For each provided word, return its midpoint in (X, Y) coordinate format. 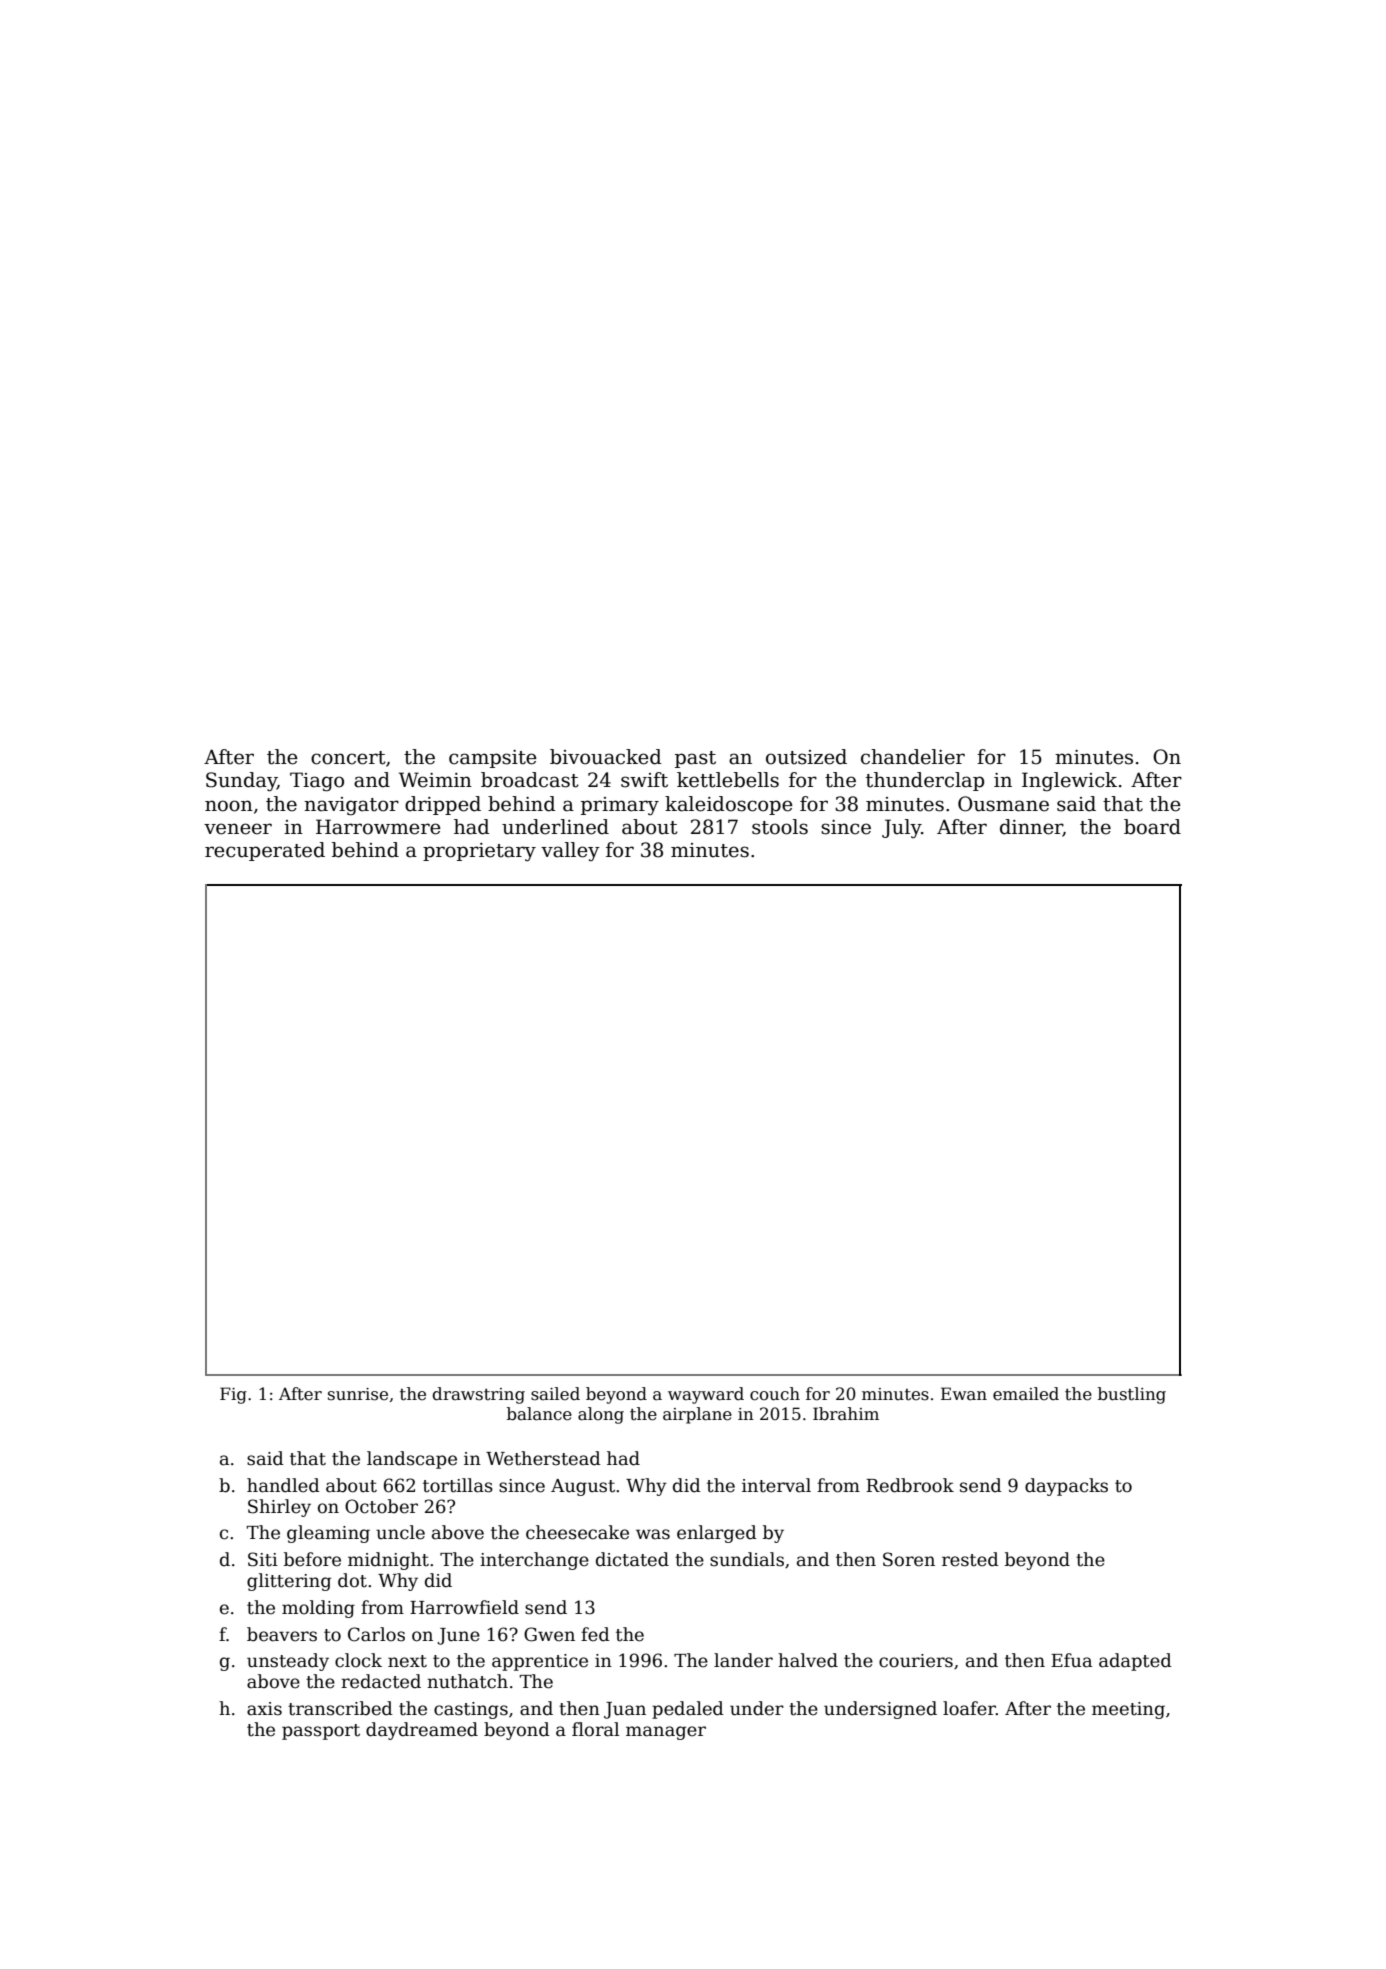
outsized (806, 757)
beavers (282, 1634)
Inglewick (1069, 781)
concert (348, 758)
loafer (969, 1708)
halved (808, 1660)
